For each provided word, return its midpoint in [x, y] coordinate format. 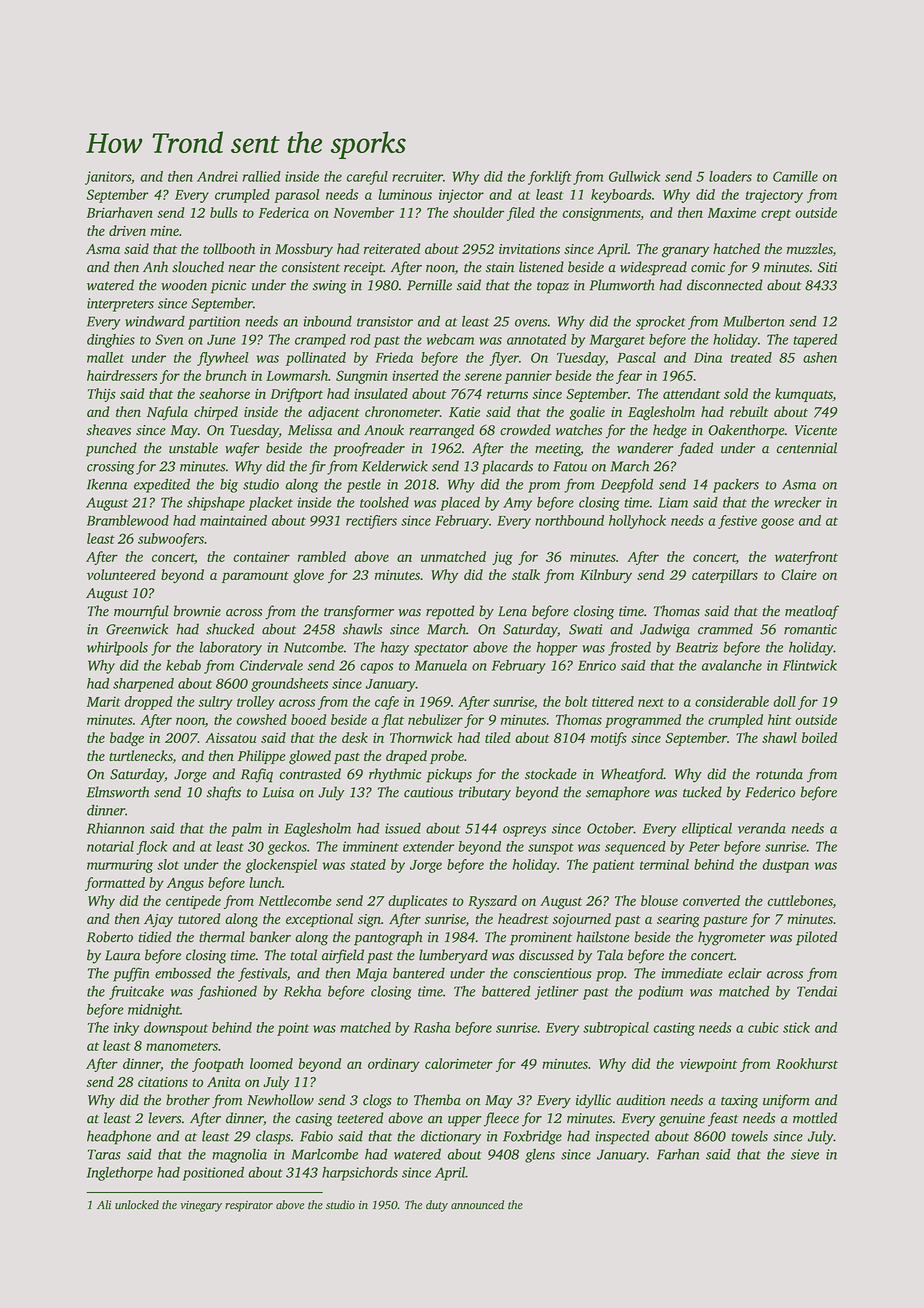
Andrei [217, 176]
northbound [569, 520]
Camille [795, 176]
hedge [670, 431]
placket [271, 504]
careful [367, 178]
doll [784, 701]
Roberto [110, 937]
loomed [271, 1063]
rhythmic [395, 775]
